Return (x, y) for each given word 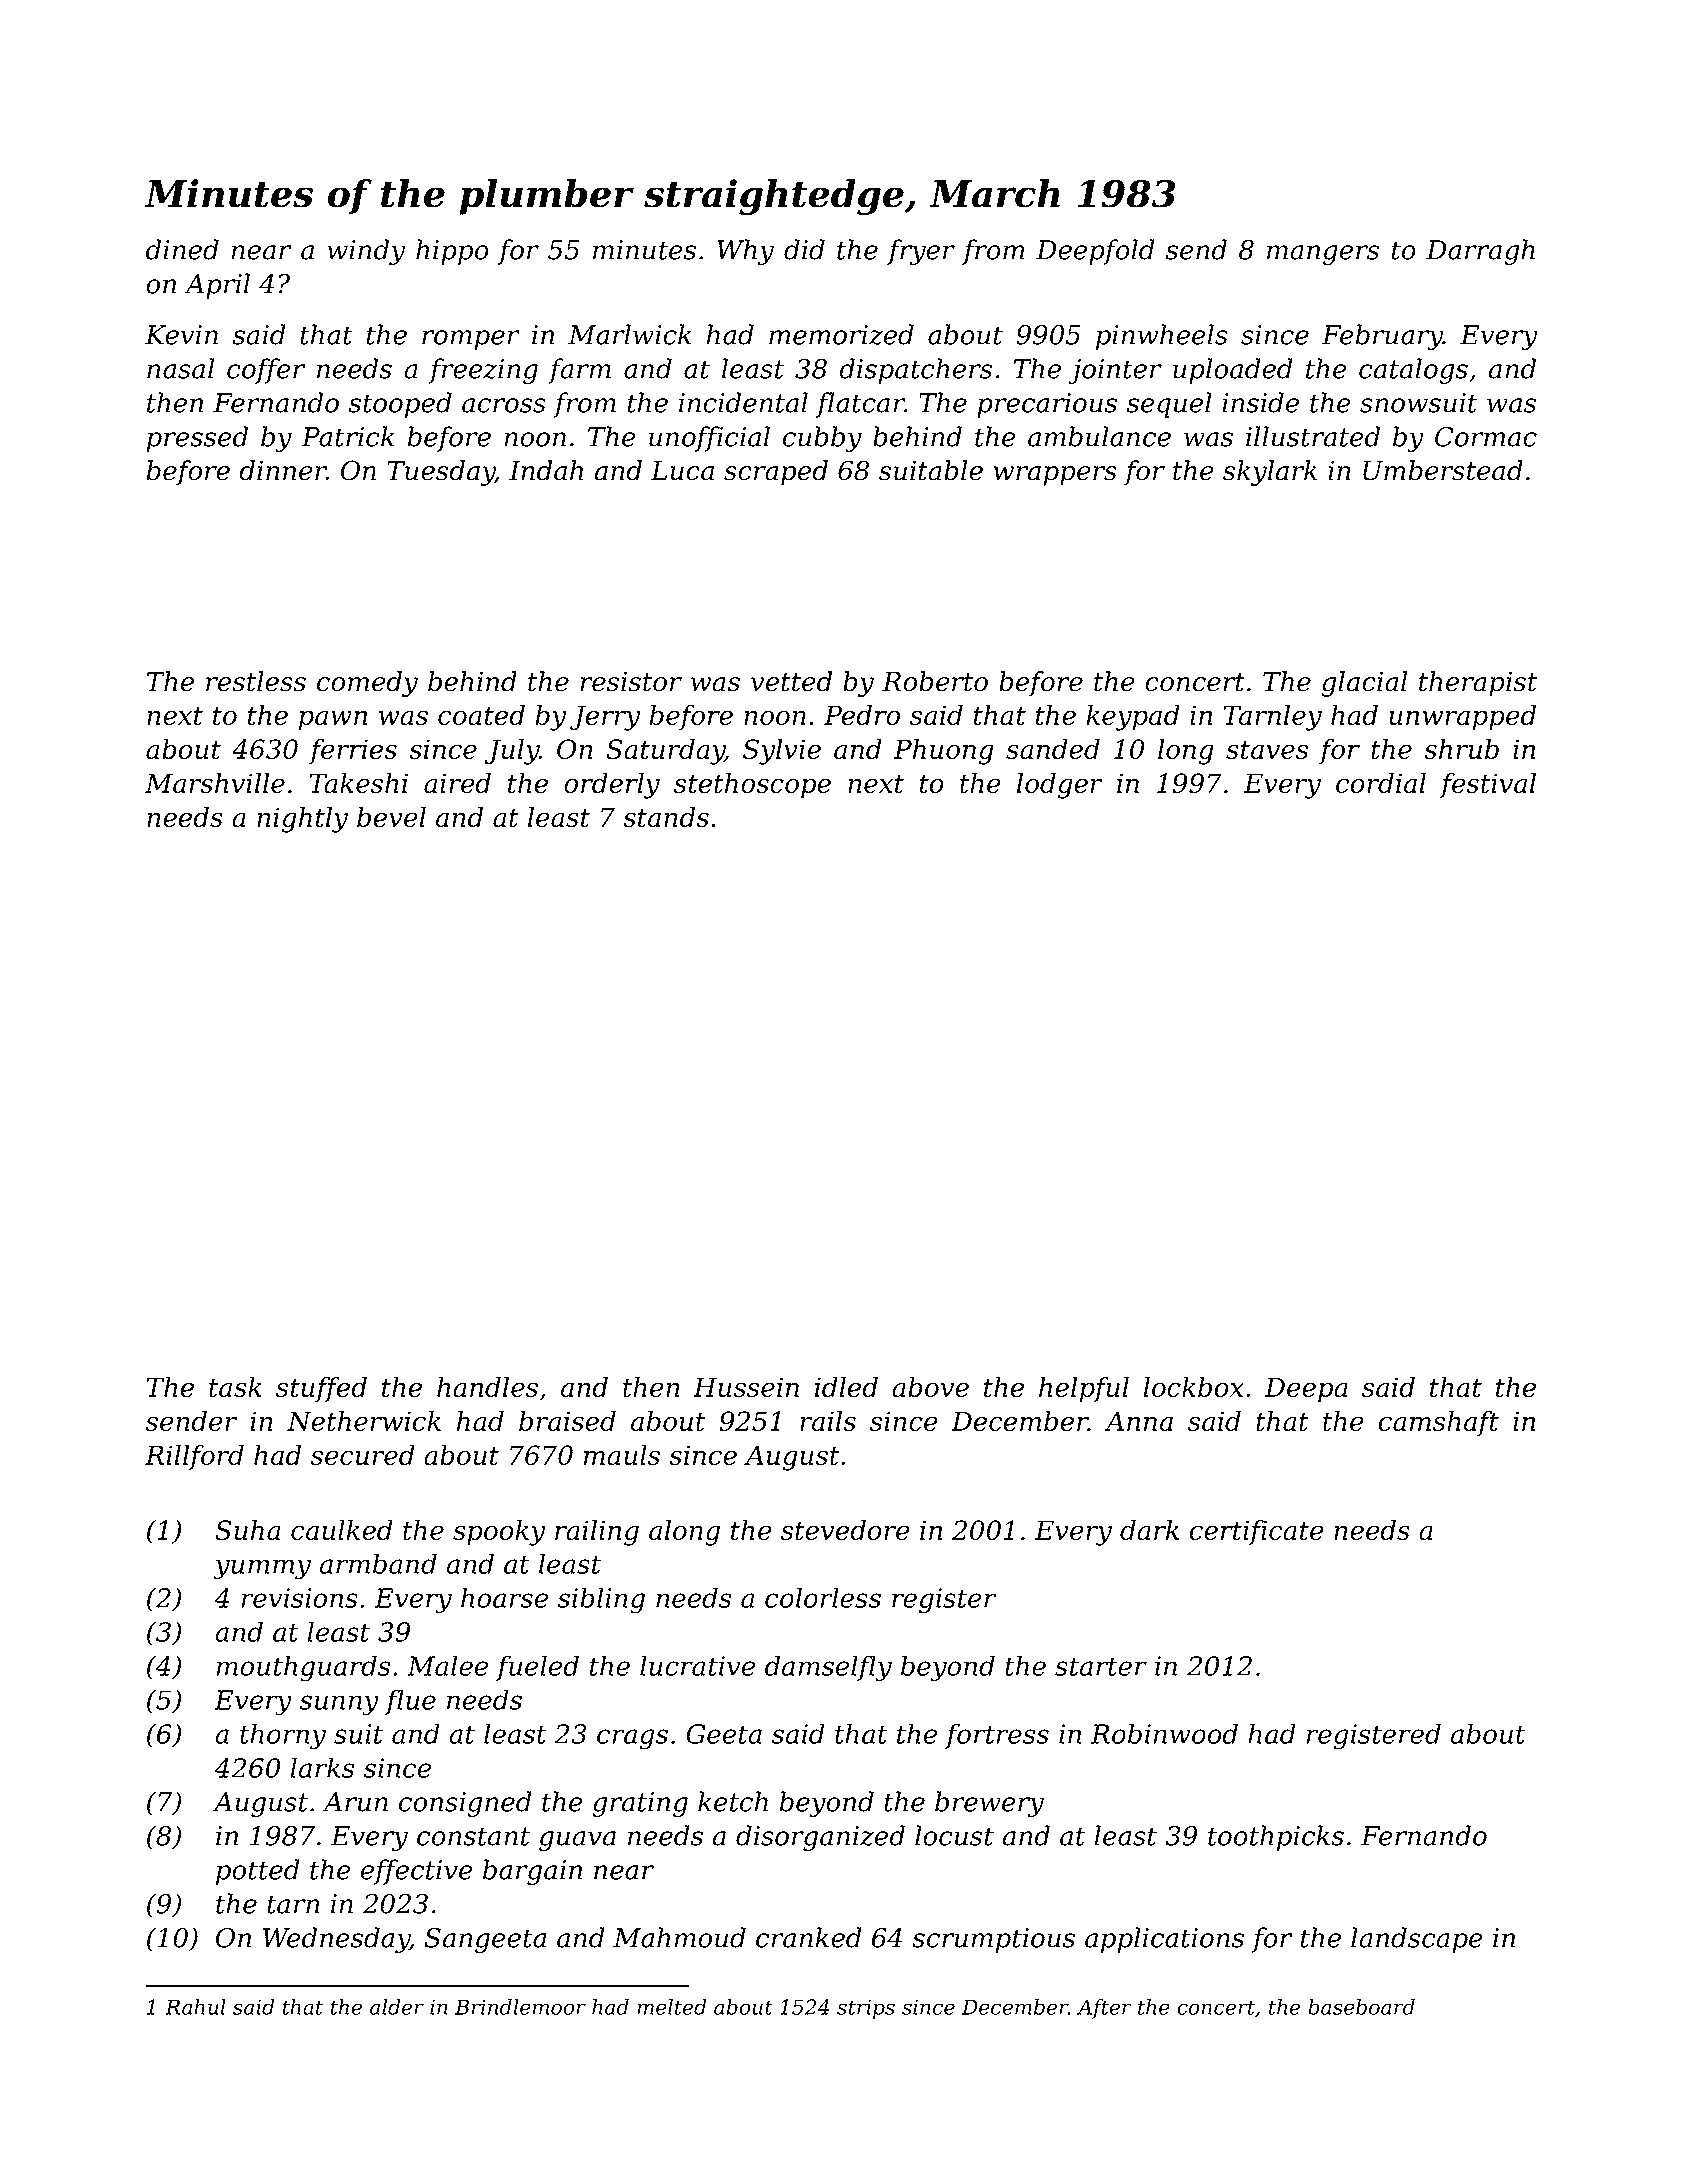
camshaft (1439, 1423)
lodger (1060, 786)
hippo (452, 252)
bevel (391, 817)
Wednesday (336, 1940)
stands (666, 817)
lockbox (1193, 1387)
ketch (733, 1801)
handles (487, 1387)
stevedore (845, 1530)
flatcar (860, 405)
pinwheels (1162, 337)
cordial (1381, 783)
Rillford (194, 1457)
